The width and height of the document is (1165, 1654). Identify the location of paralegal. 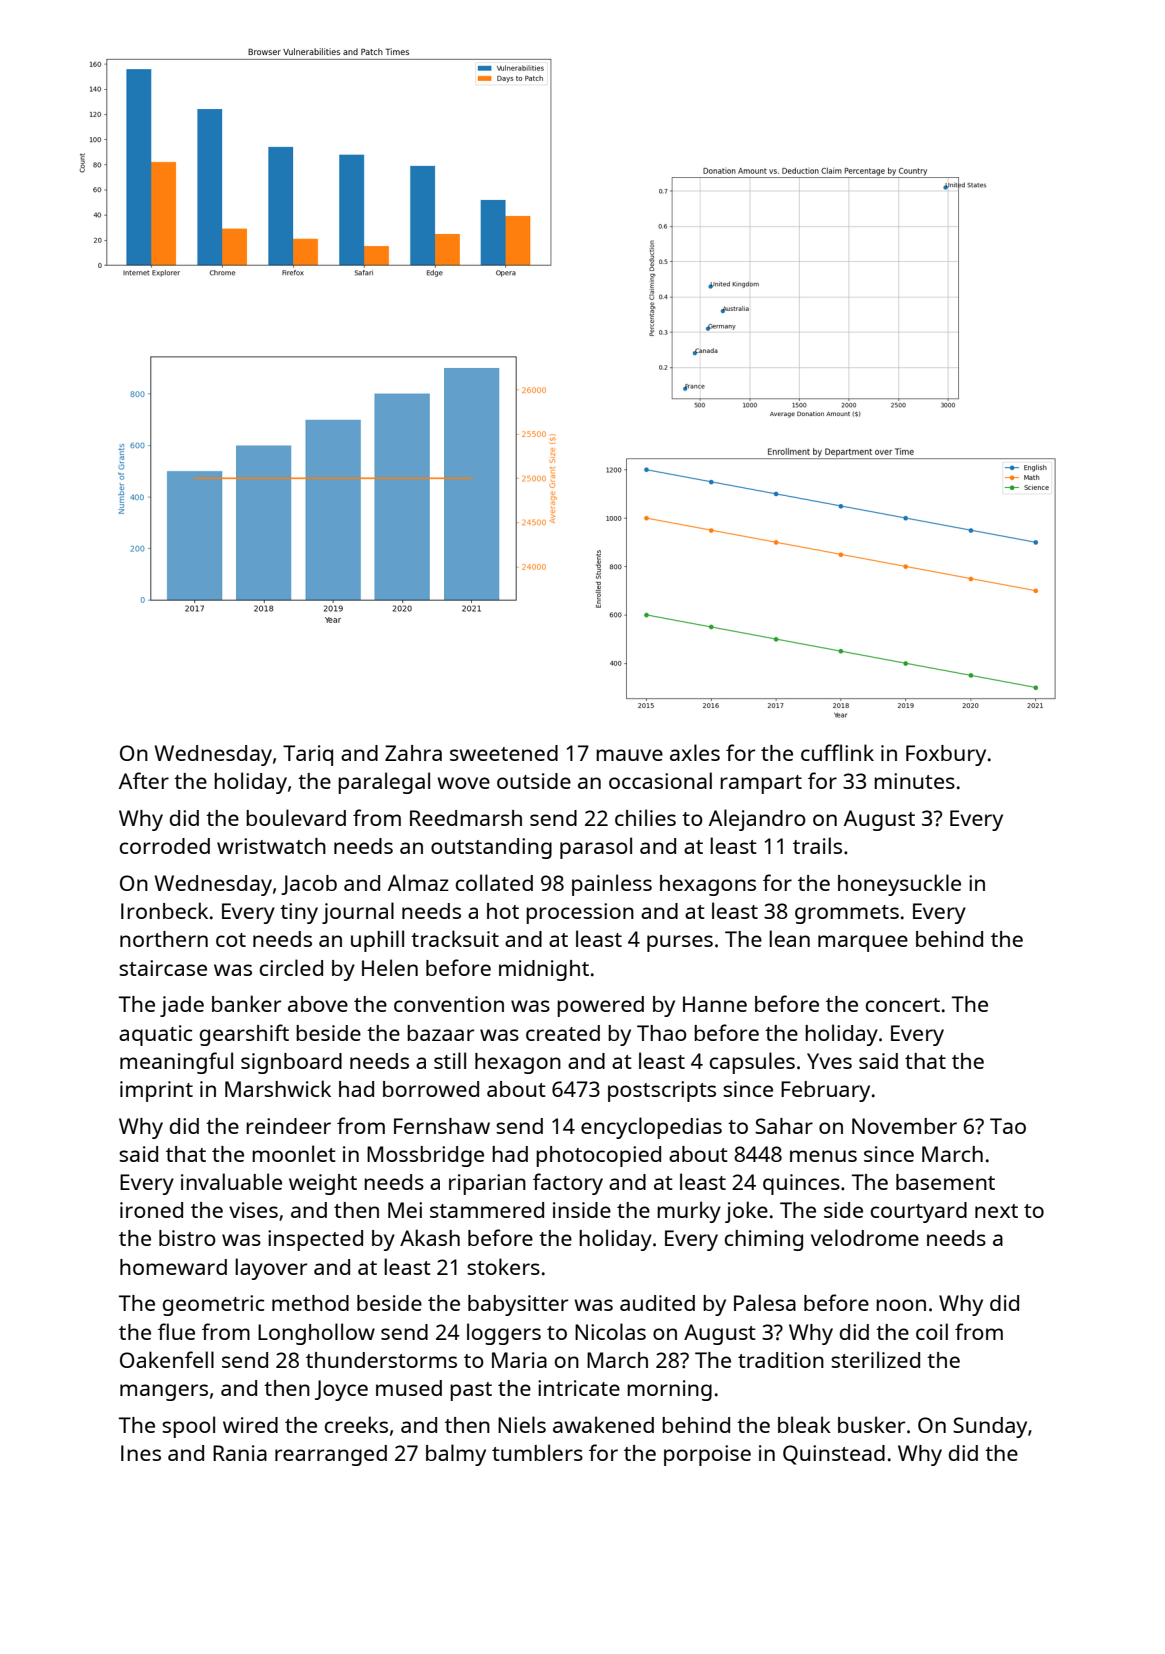
(384, 783).
